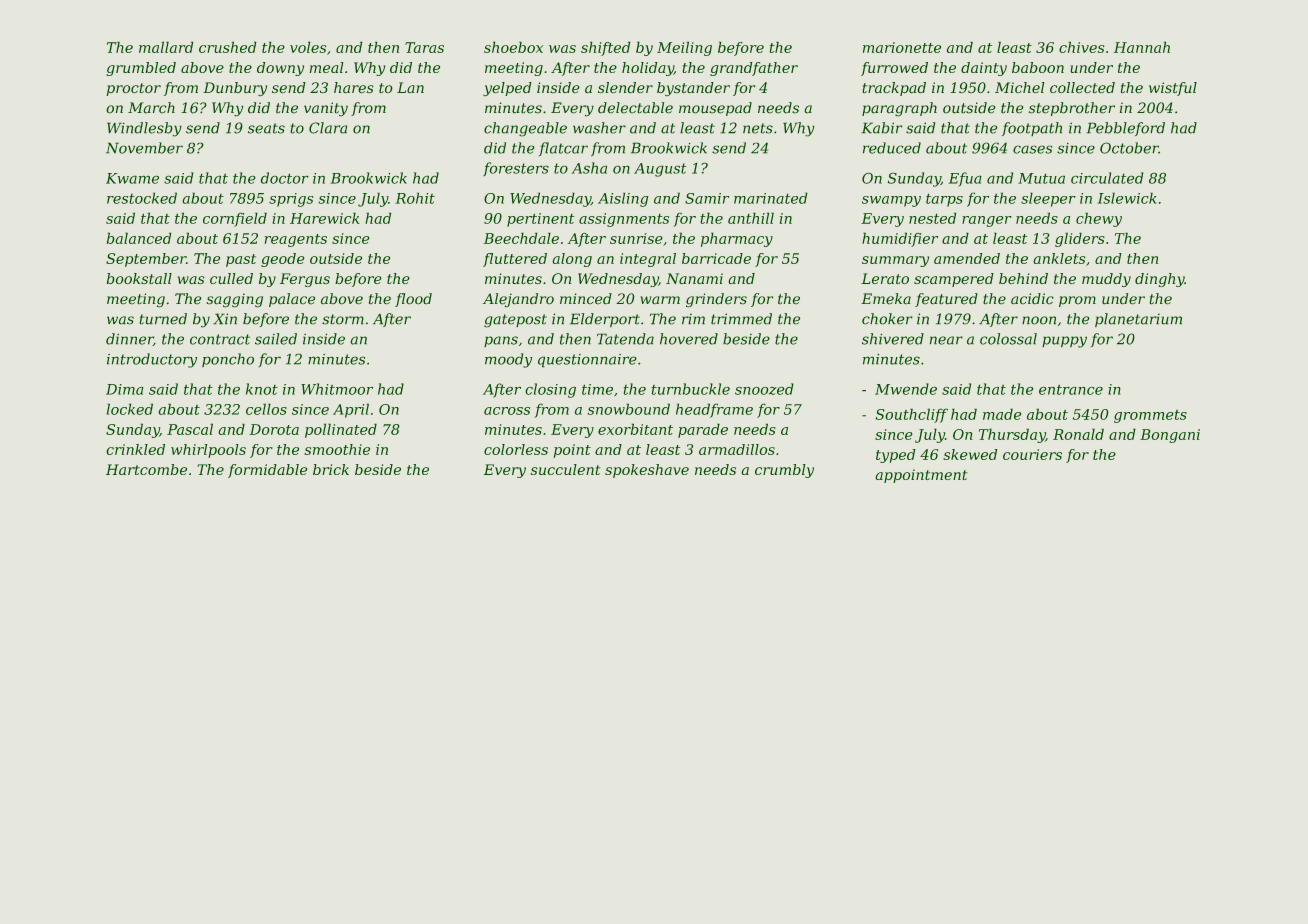 The height and width of the document is (924, 1308). I want to click on Efua, so click(965, 179).
